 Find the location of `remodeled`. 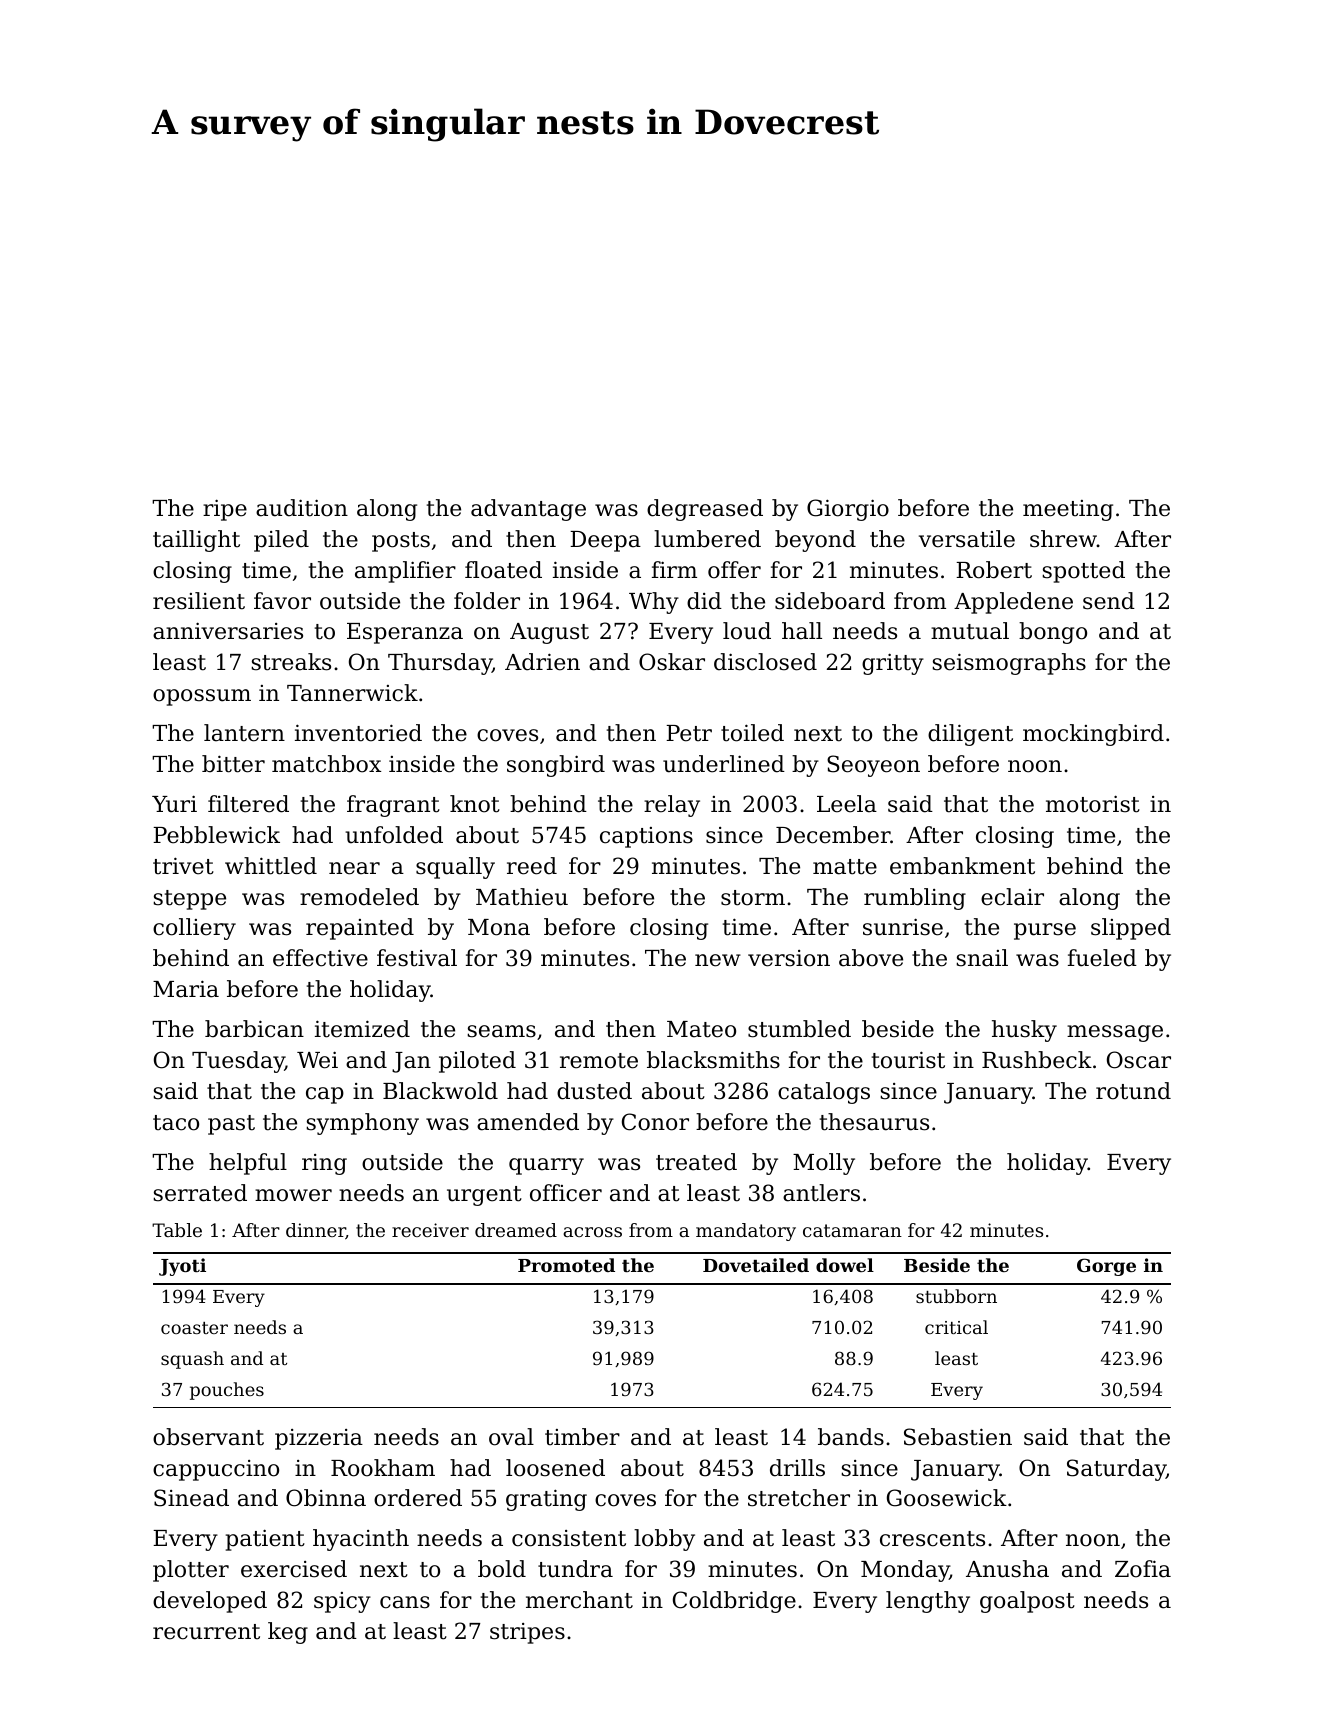

remodeled is located at coordinates (359, 897).
